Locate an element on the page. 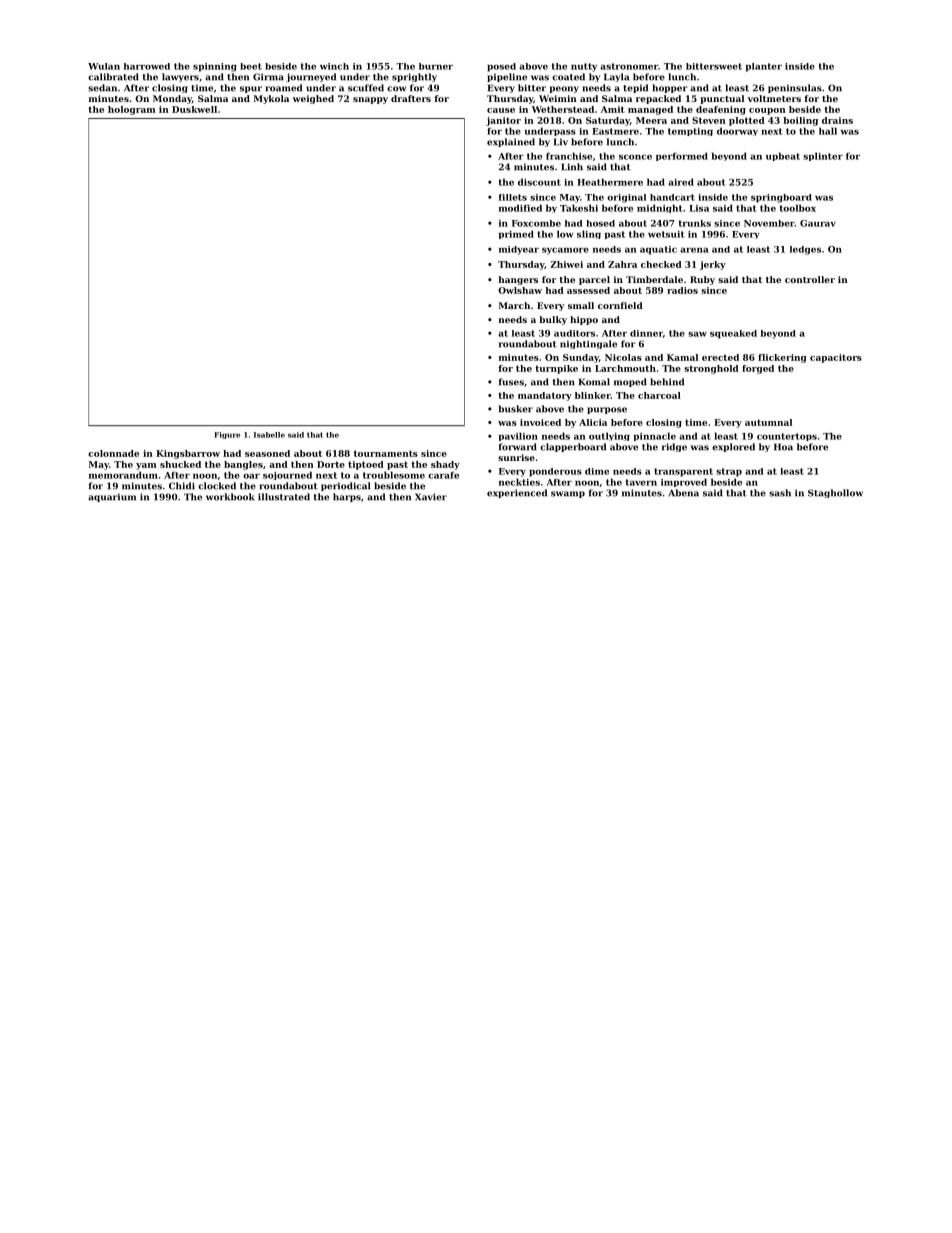  spinning is located at coordinates (215, 67).
